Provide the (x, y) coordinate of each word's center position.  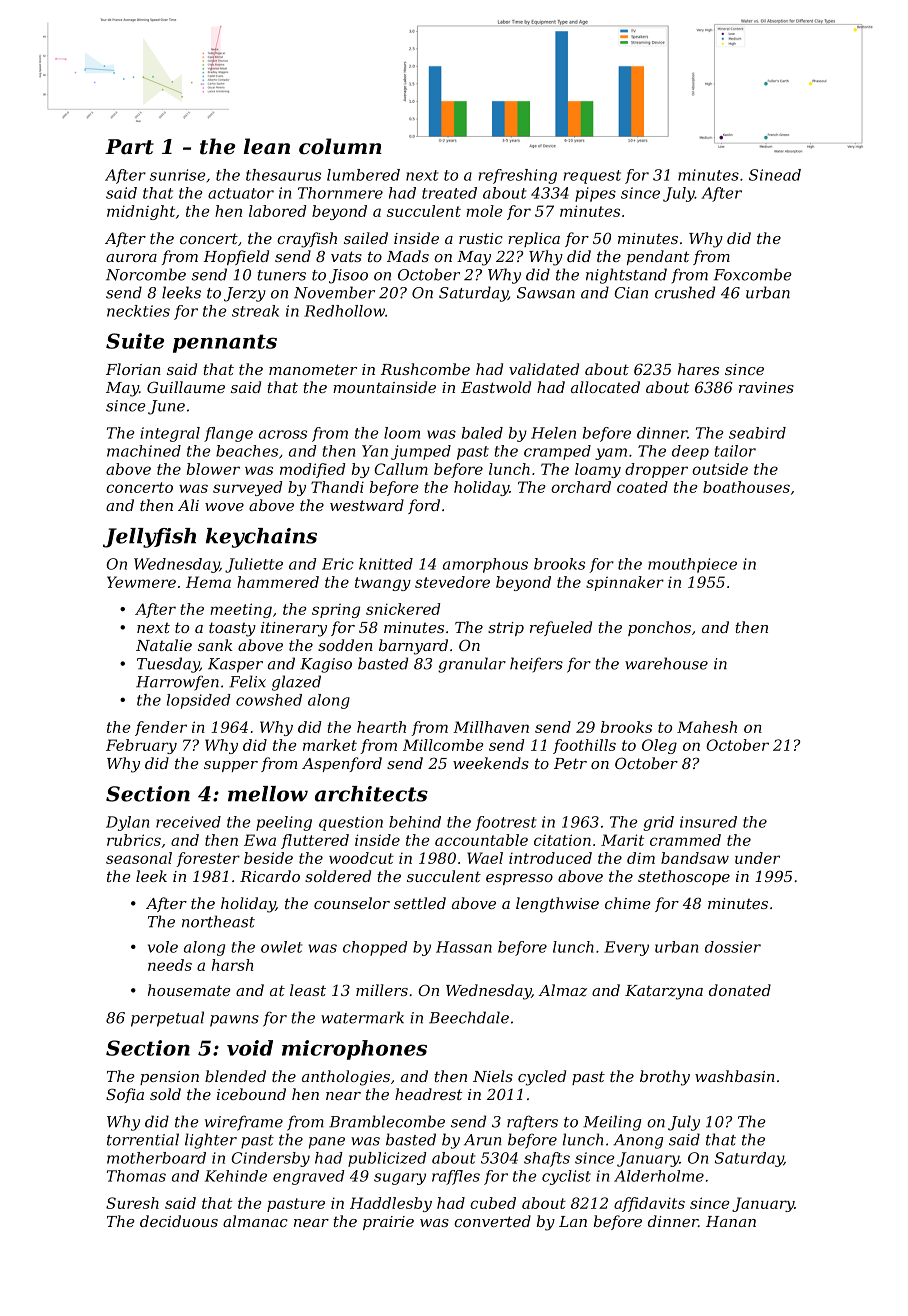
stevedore (452, 582)
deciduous (179, 1221)
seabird (757, 433)
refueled (561, 628)
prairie (388, 1223)
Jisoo (348, 276)
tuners (282, 275)
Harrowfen (177, 682)
